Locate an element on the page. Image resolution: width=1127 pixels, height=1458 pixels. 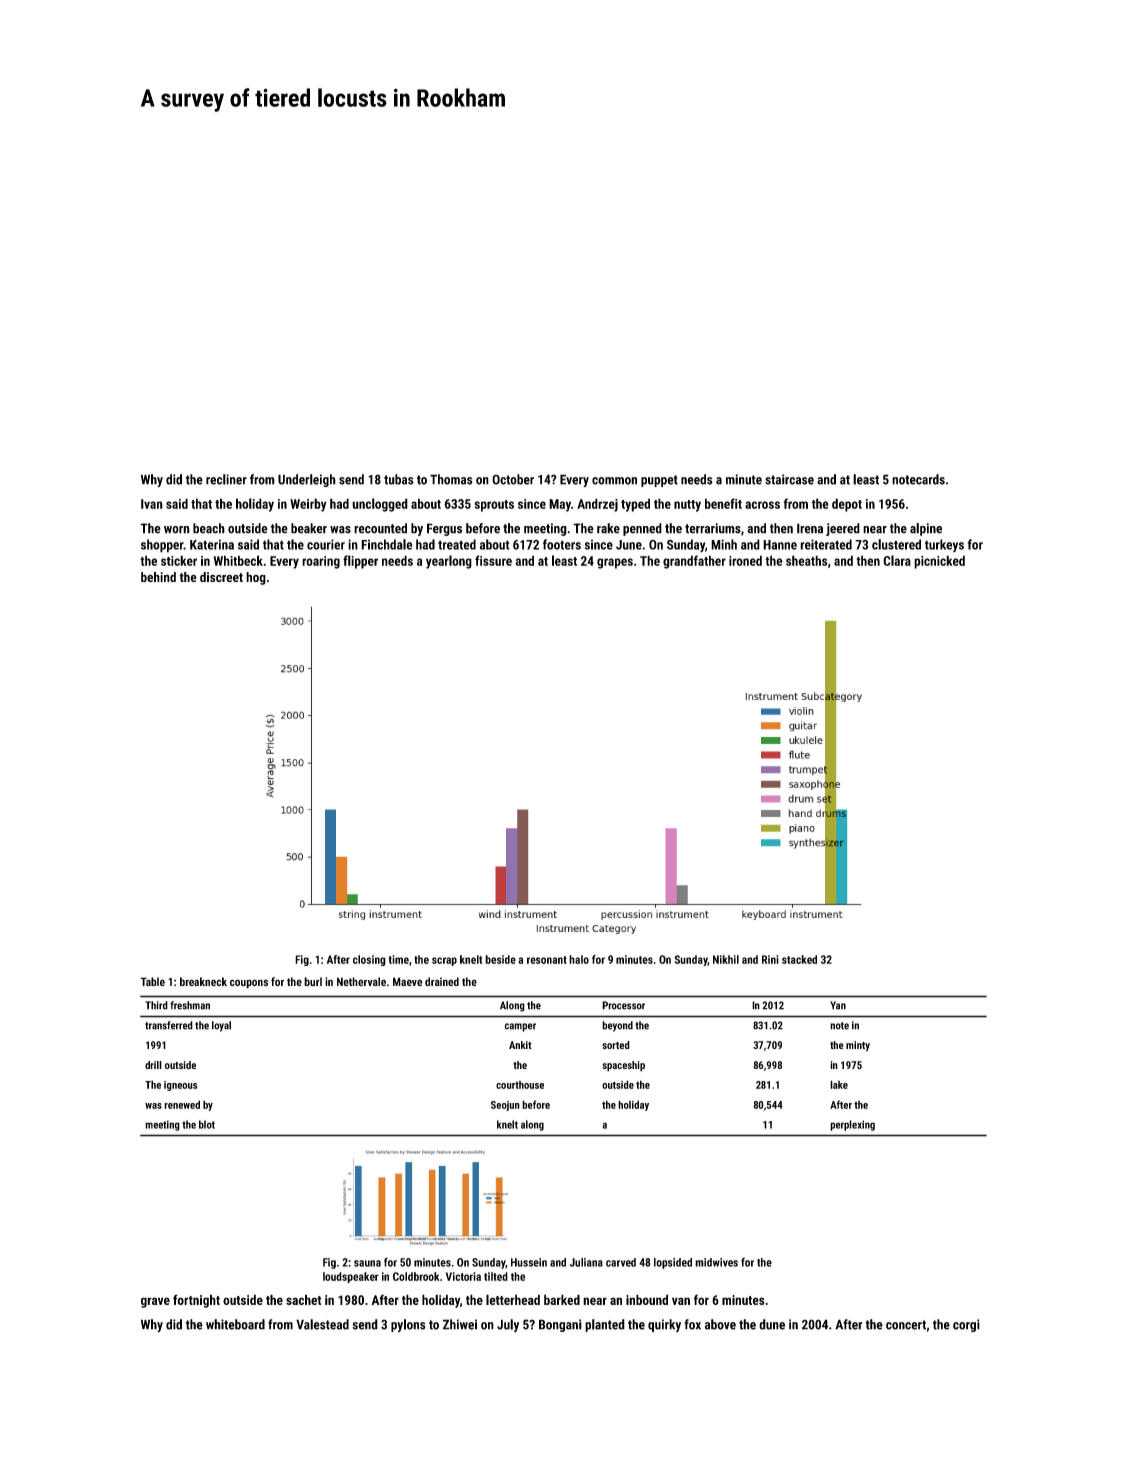
drill is located at coordinates (153, 1065).
